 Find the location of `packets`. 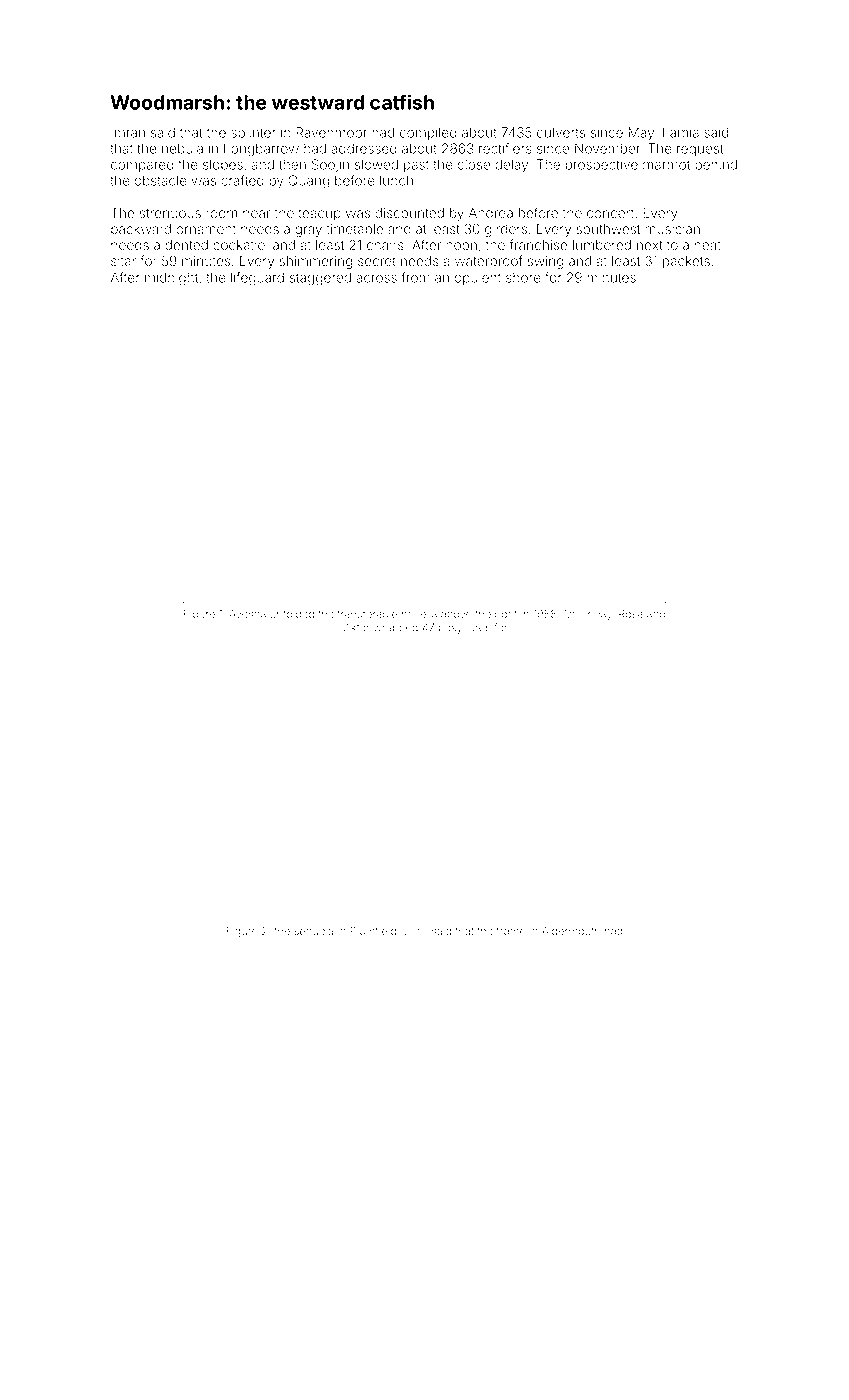

packets is located at coordinates (686, 262).
